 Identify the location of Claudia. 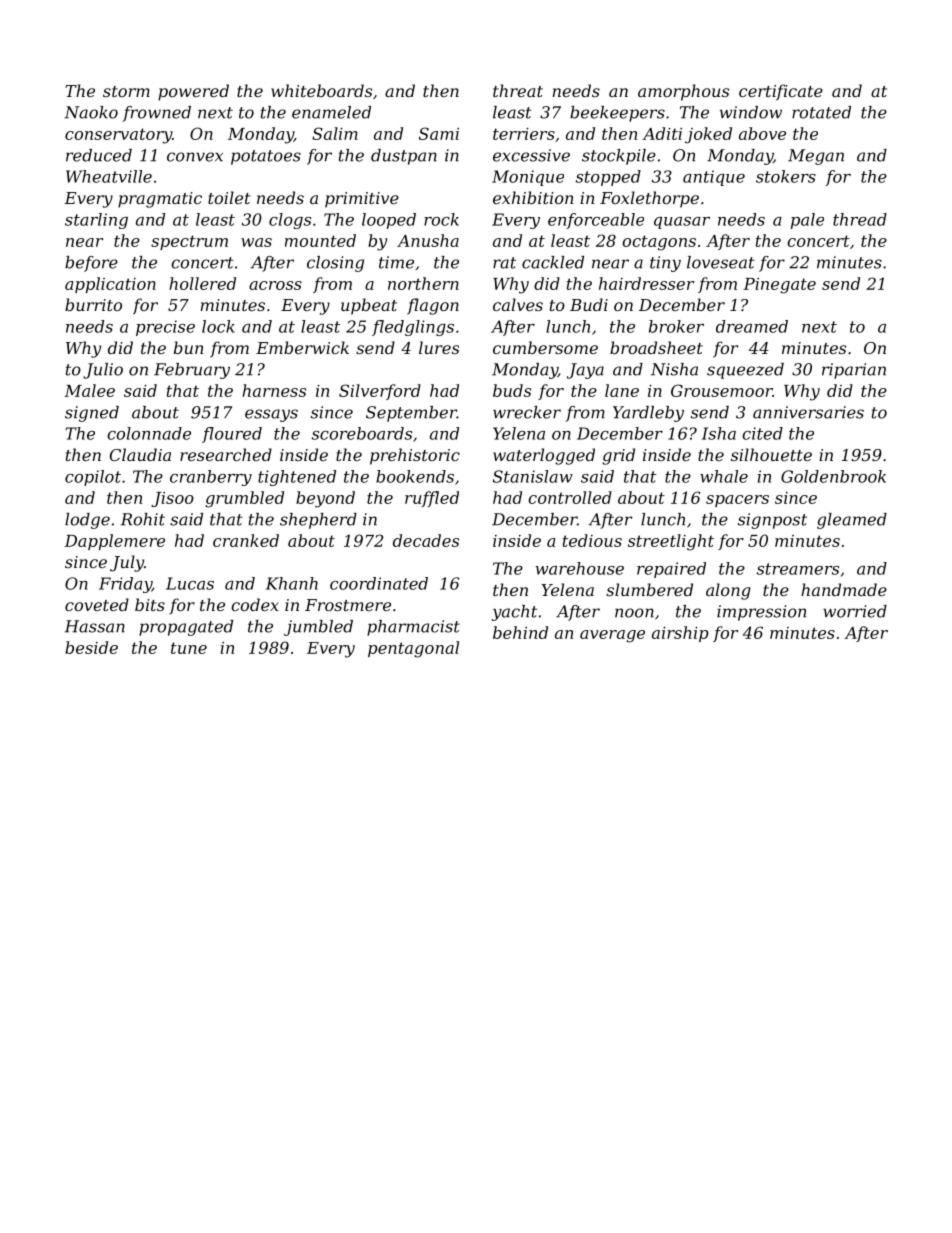
(140, 454).
